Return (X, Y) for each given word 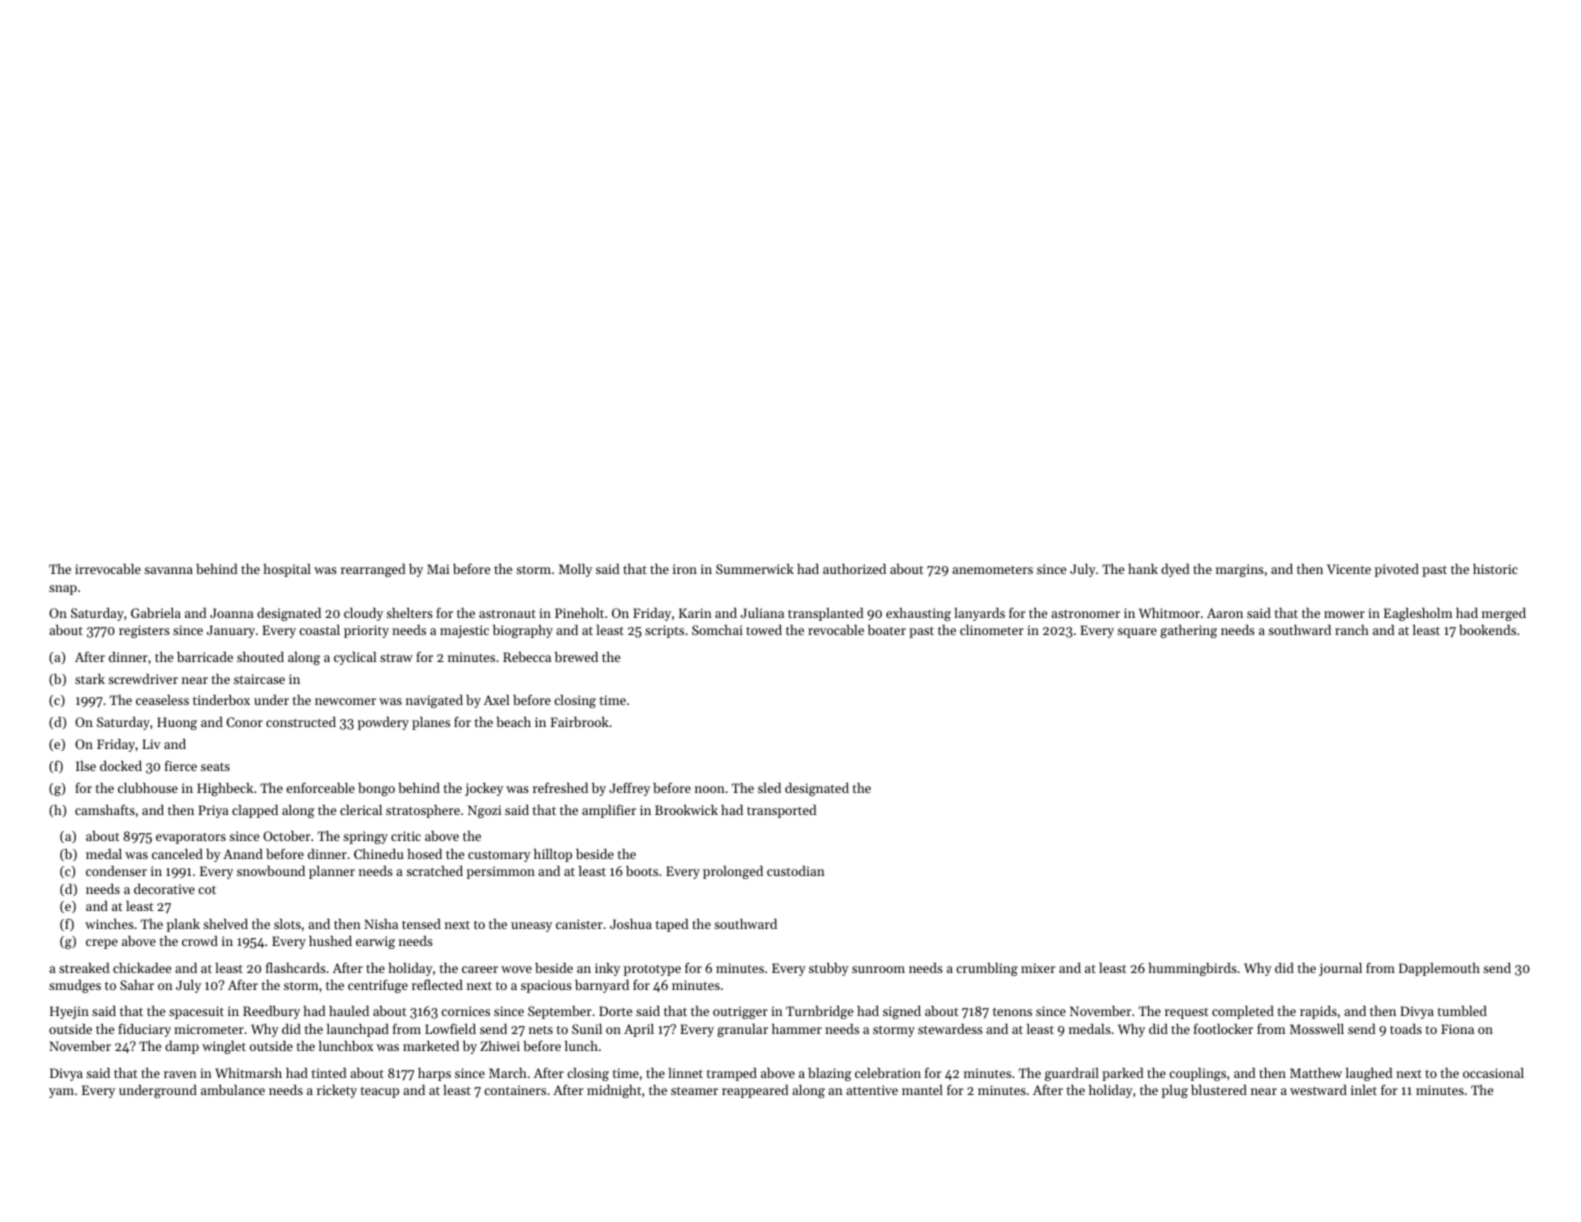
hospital (287, 570)
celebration (888, 1073)
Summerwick (755, 569)
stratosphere (423, 811)
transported (781, 811)
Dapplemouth (1439, 969)
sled (769, 788)
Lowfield (450, 1028)
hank (1143, 569)
